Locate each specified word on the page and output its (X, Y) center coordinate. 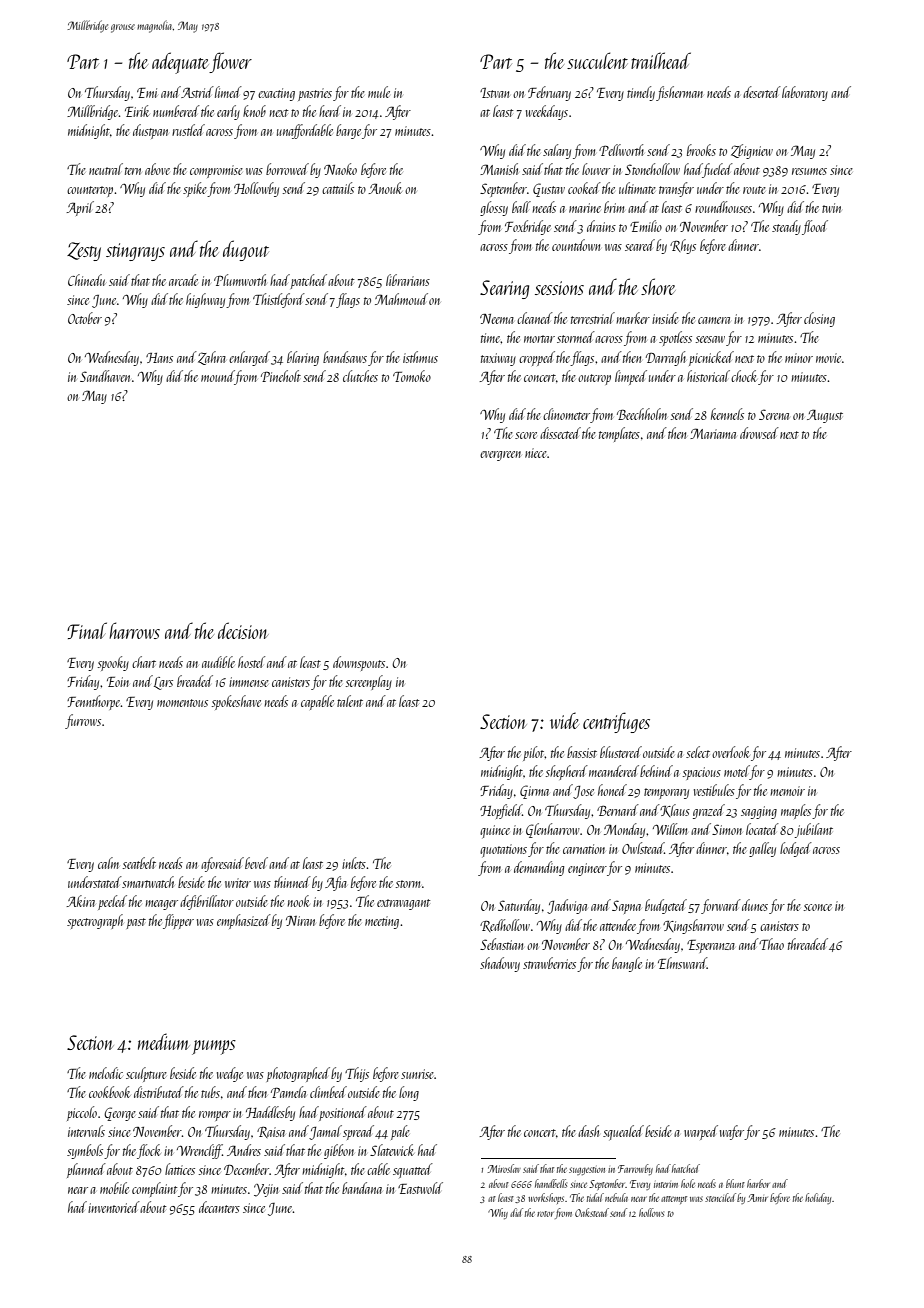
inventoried (114, 1207)
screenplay (369, 682)
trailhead (661, 60)
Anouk (385, 188)
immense (249, 682)
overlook (730, 752)
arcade (183, 280)
